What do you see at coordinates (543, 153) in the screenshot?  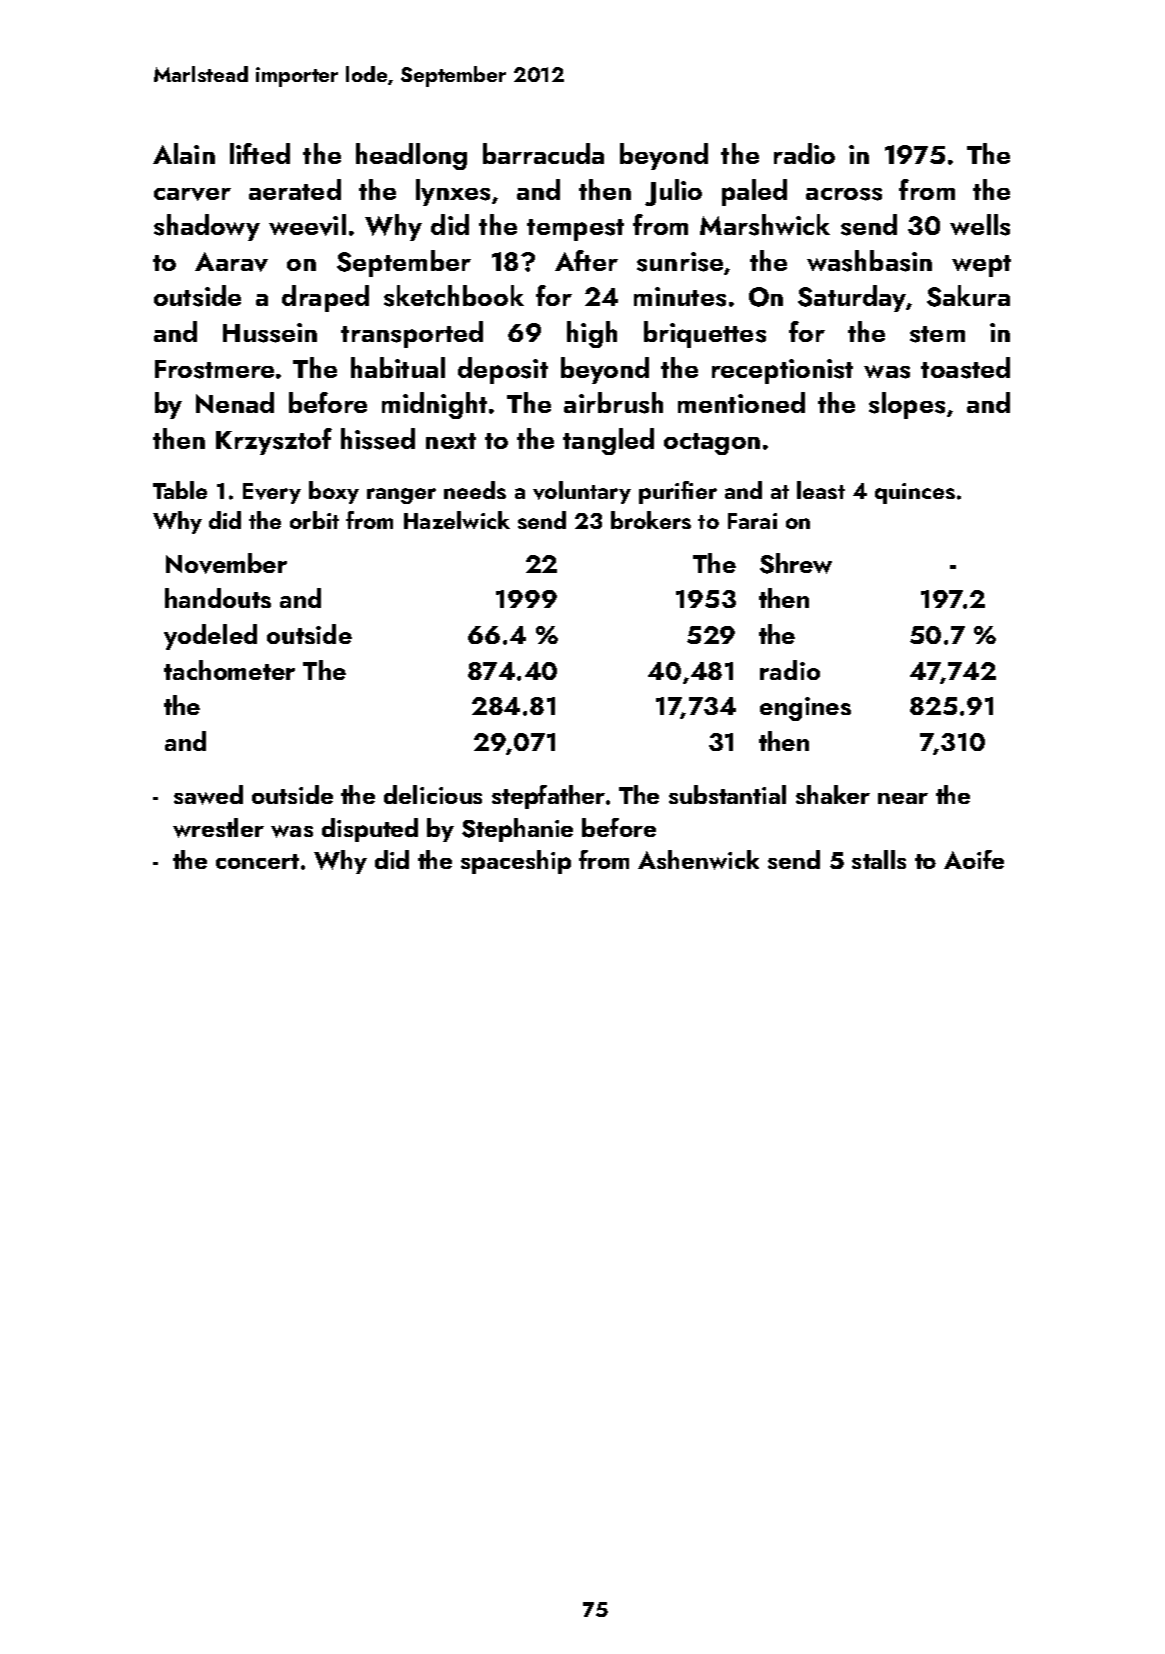 I see `barracuda` at bounding box center [543, 153].
